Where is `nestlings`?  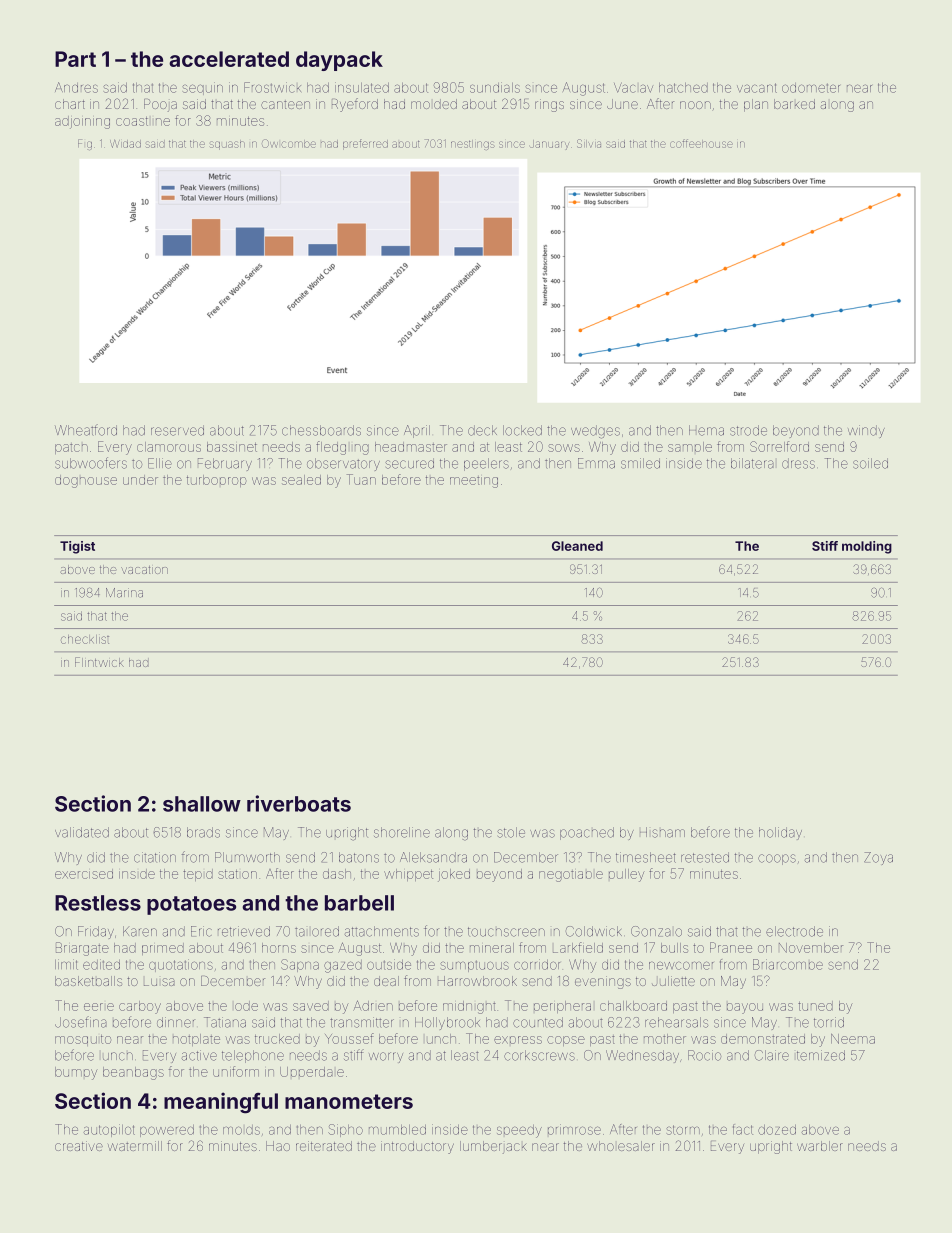 nestlings is located at coordinates (473, 145).
